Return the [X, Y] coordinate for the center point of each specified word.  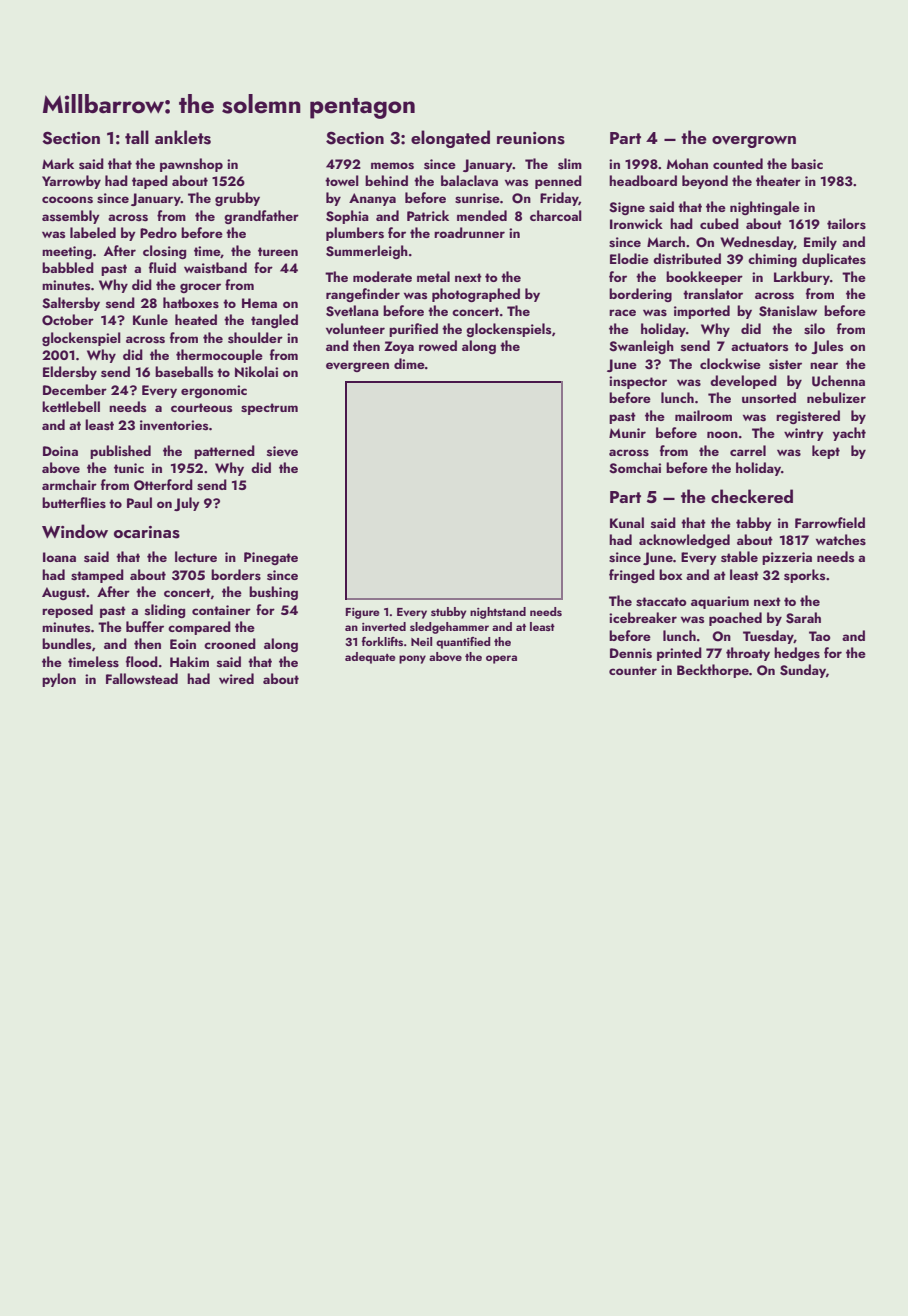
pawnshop [191, 165]
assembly [71, 217]
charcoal [556, 215]
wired [236, 678]
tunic [129, 468]
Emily [820, 243]
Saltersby [71, 304]
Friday [559, 199]
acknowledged [684, 541]
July [187, 504]
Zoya [399, 347]
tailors [846, 223]
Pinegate [271, 558]
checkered [752, 496]
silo [814, 329]
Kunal [627, 522]
